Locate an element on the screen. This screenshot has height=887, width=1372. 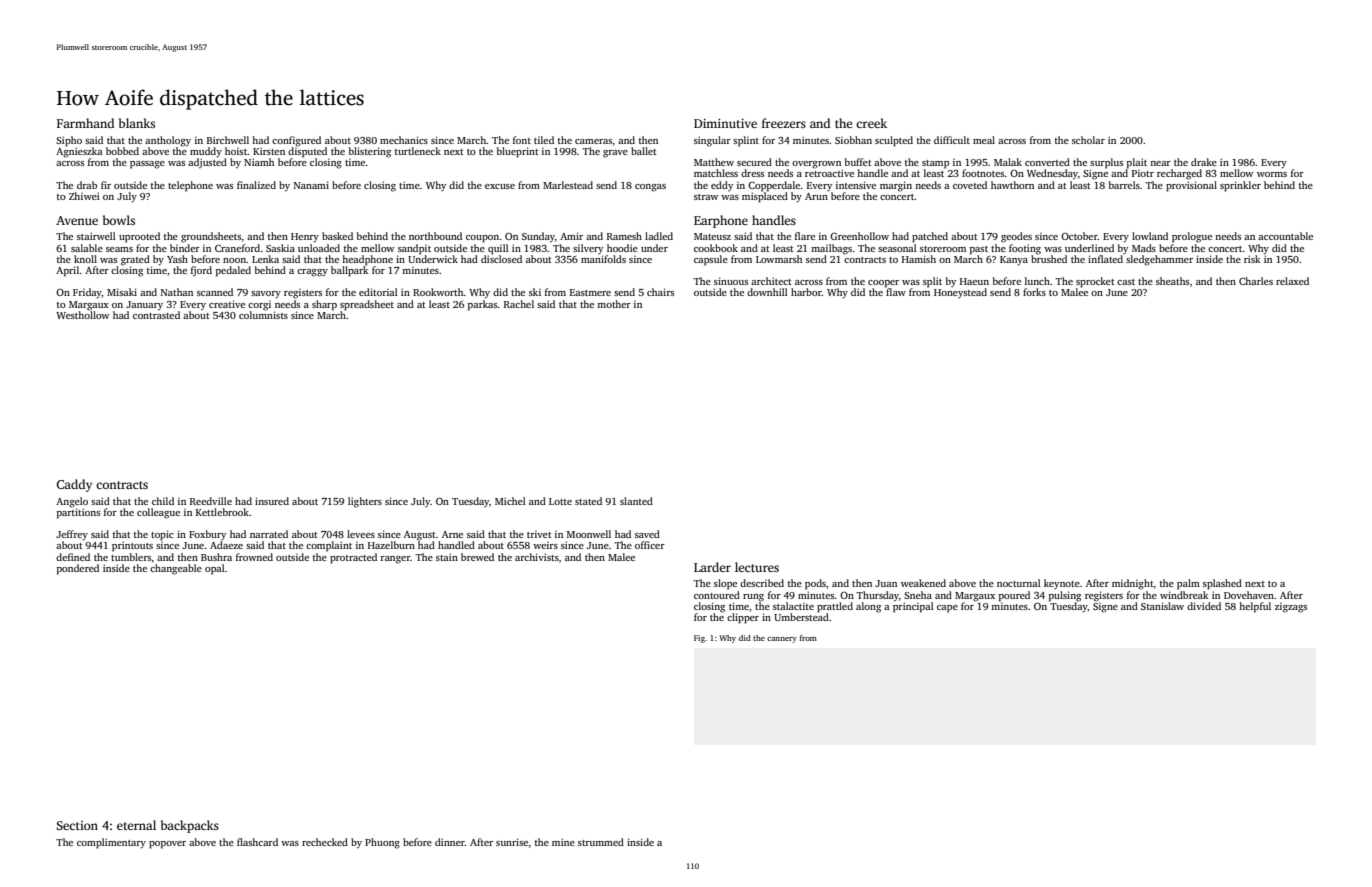
capsule is located at coordinates (711, 260).
